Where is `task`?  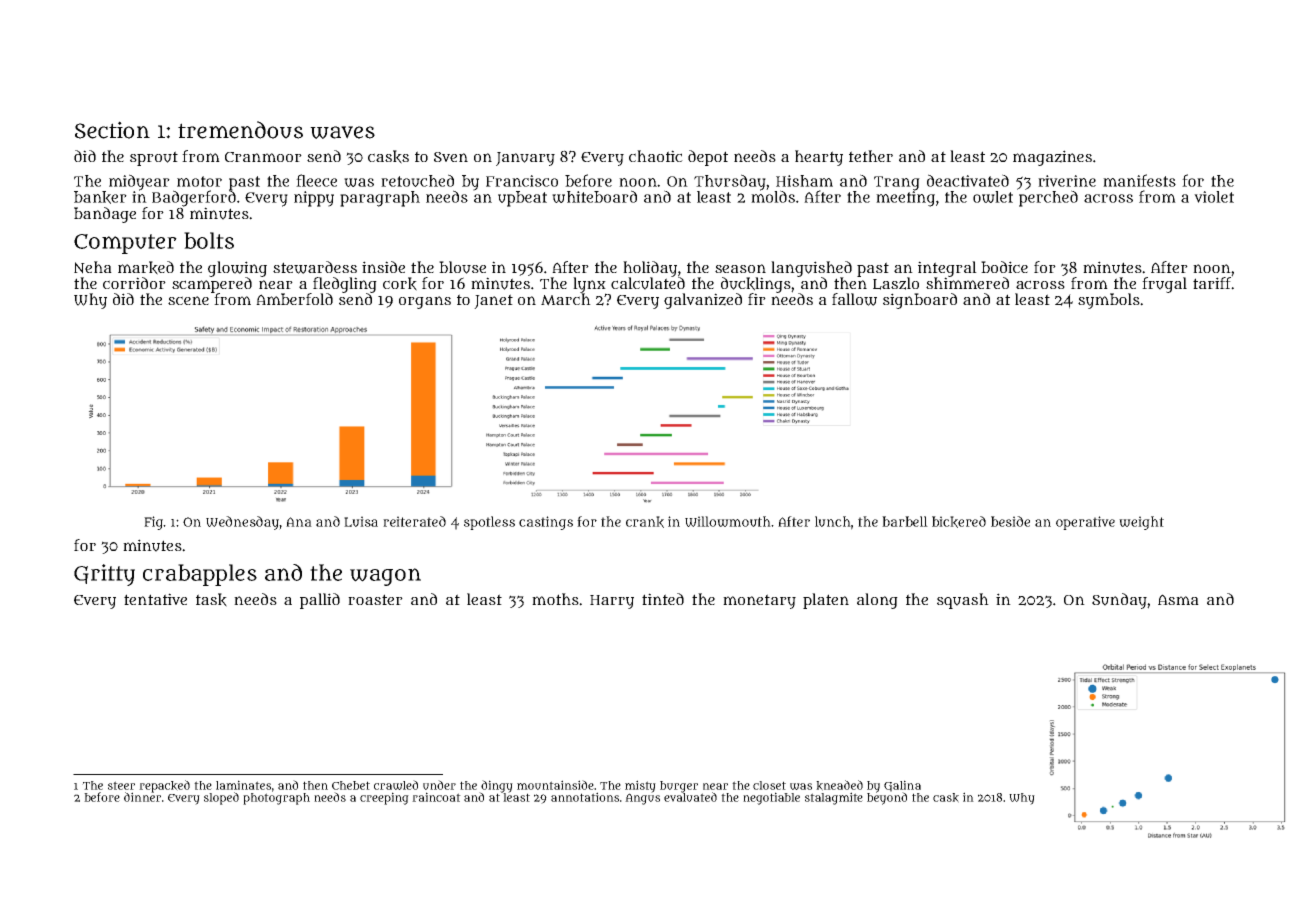 task is located at coordinates (211, 600).
